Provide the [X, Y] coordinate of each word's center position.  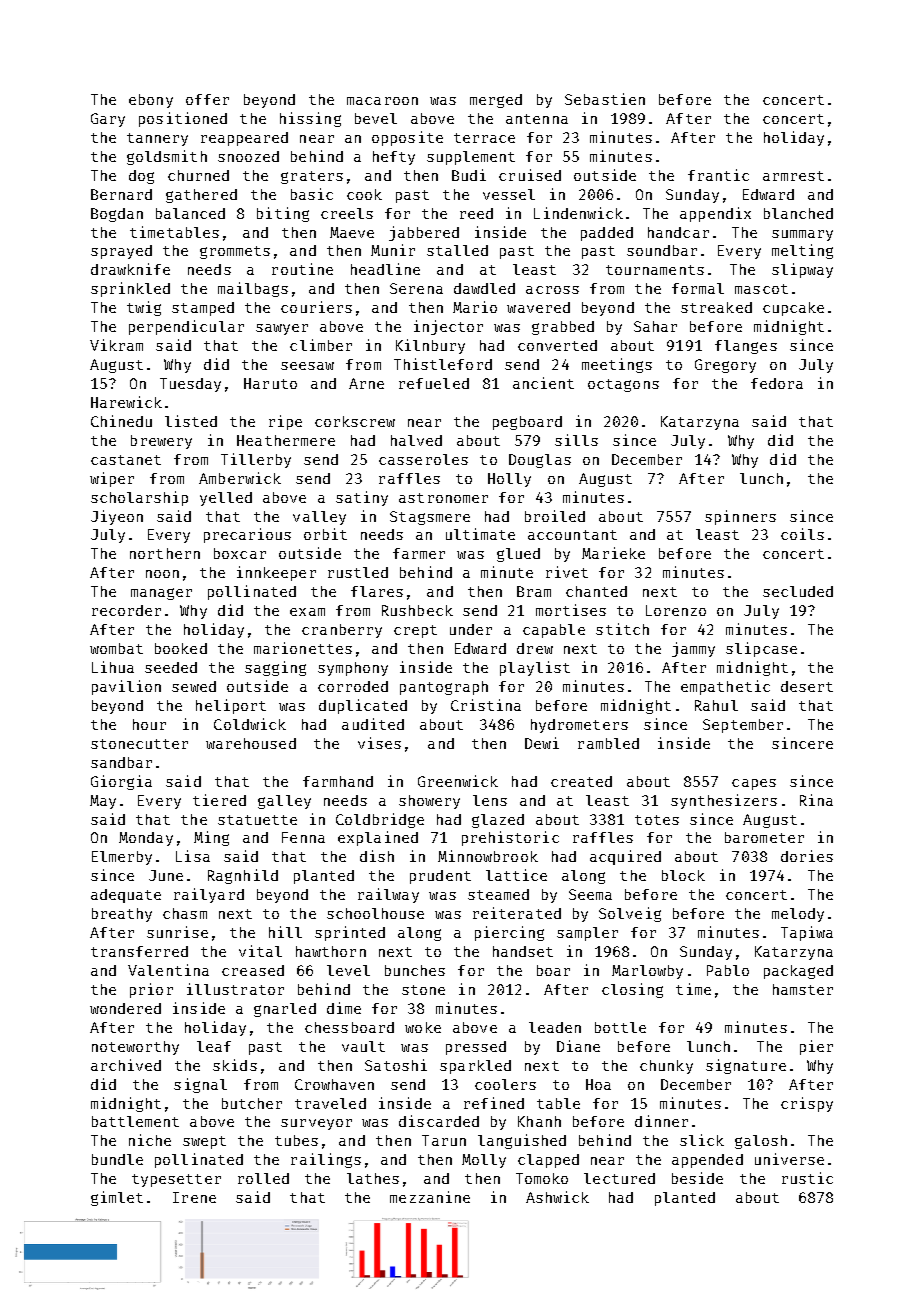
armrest [793, 176]
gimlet [117, 1198]
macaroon [382, 101]
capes [754, 784]
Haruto [270, 383]
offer [207, 99]
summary [802, 235]
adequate [126, 896]
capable [554, 631]
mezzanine [430, 1197]
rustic [807, 1178]
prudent [440, 877]
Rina [816, 800]
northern [165, 553]
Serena [416, 288]
